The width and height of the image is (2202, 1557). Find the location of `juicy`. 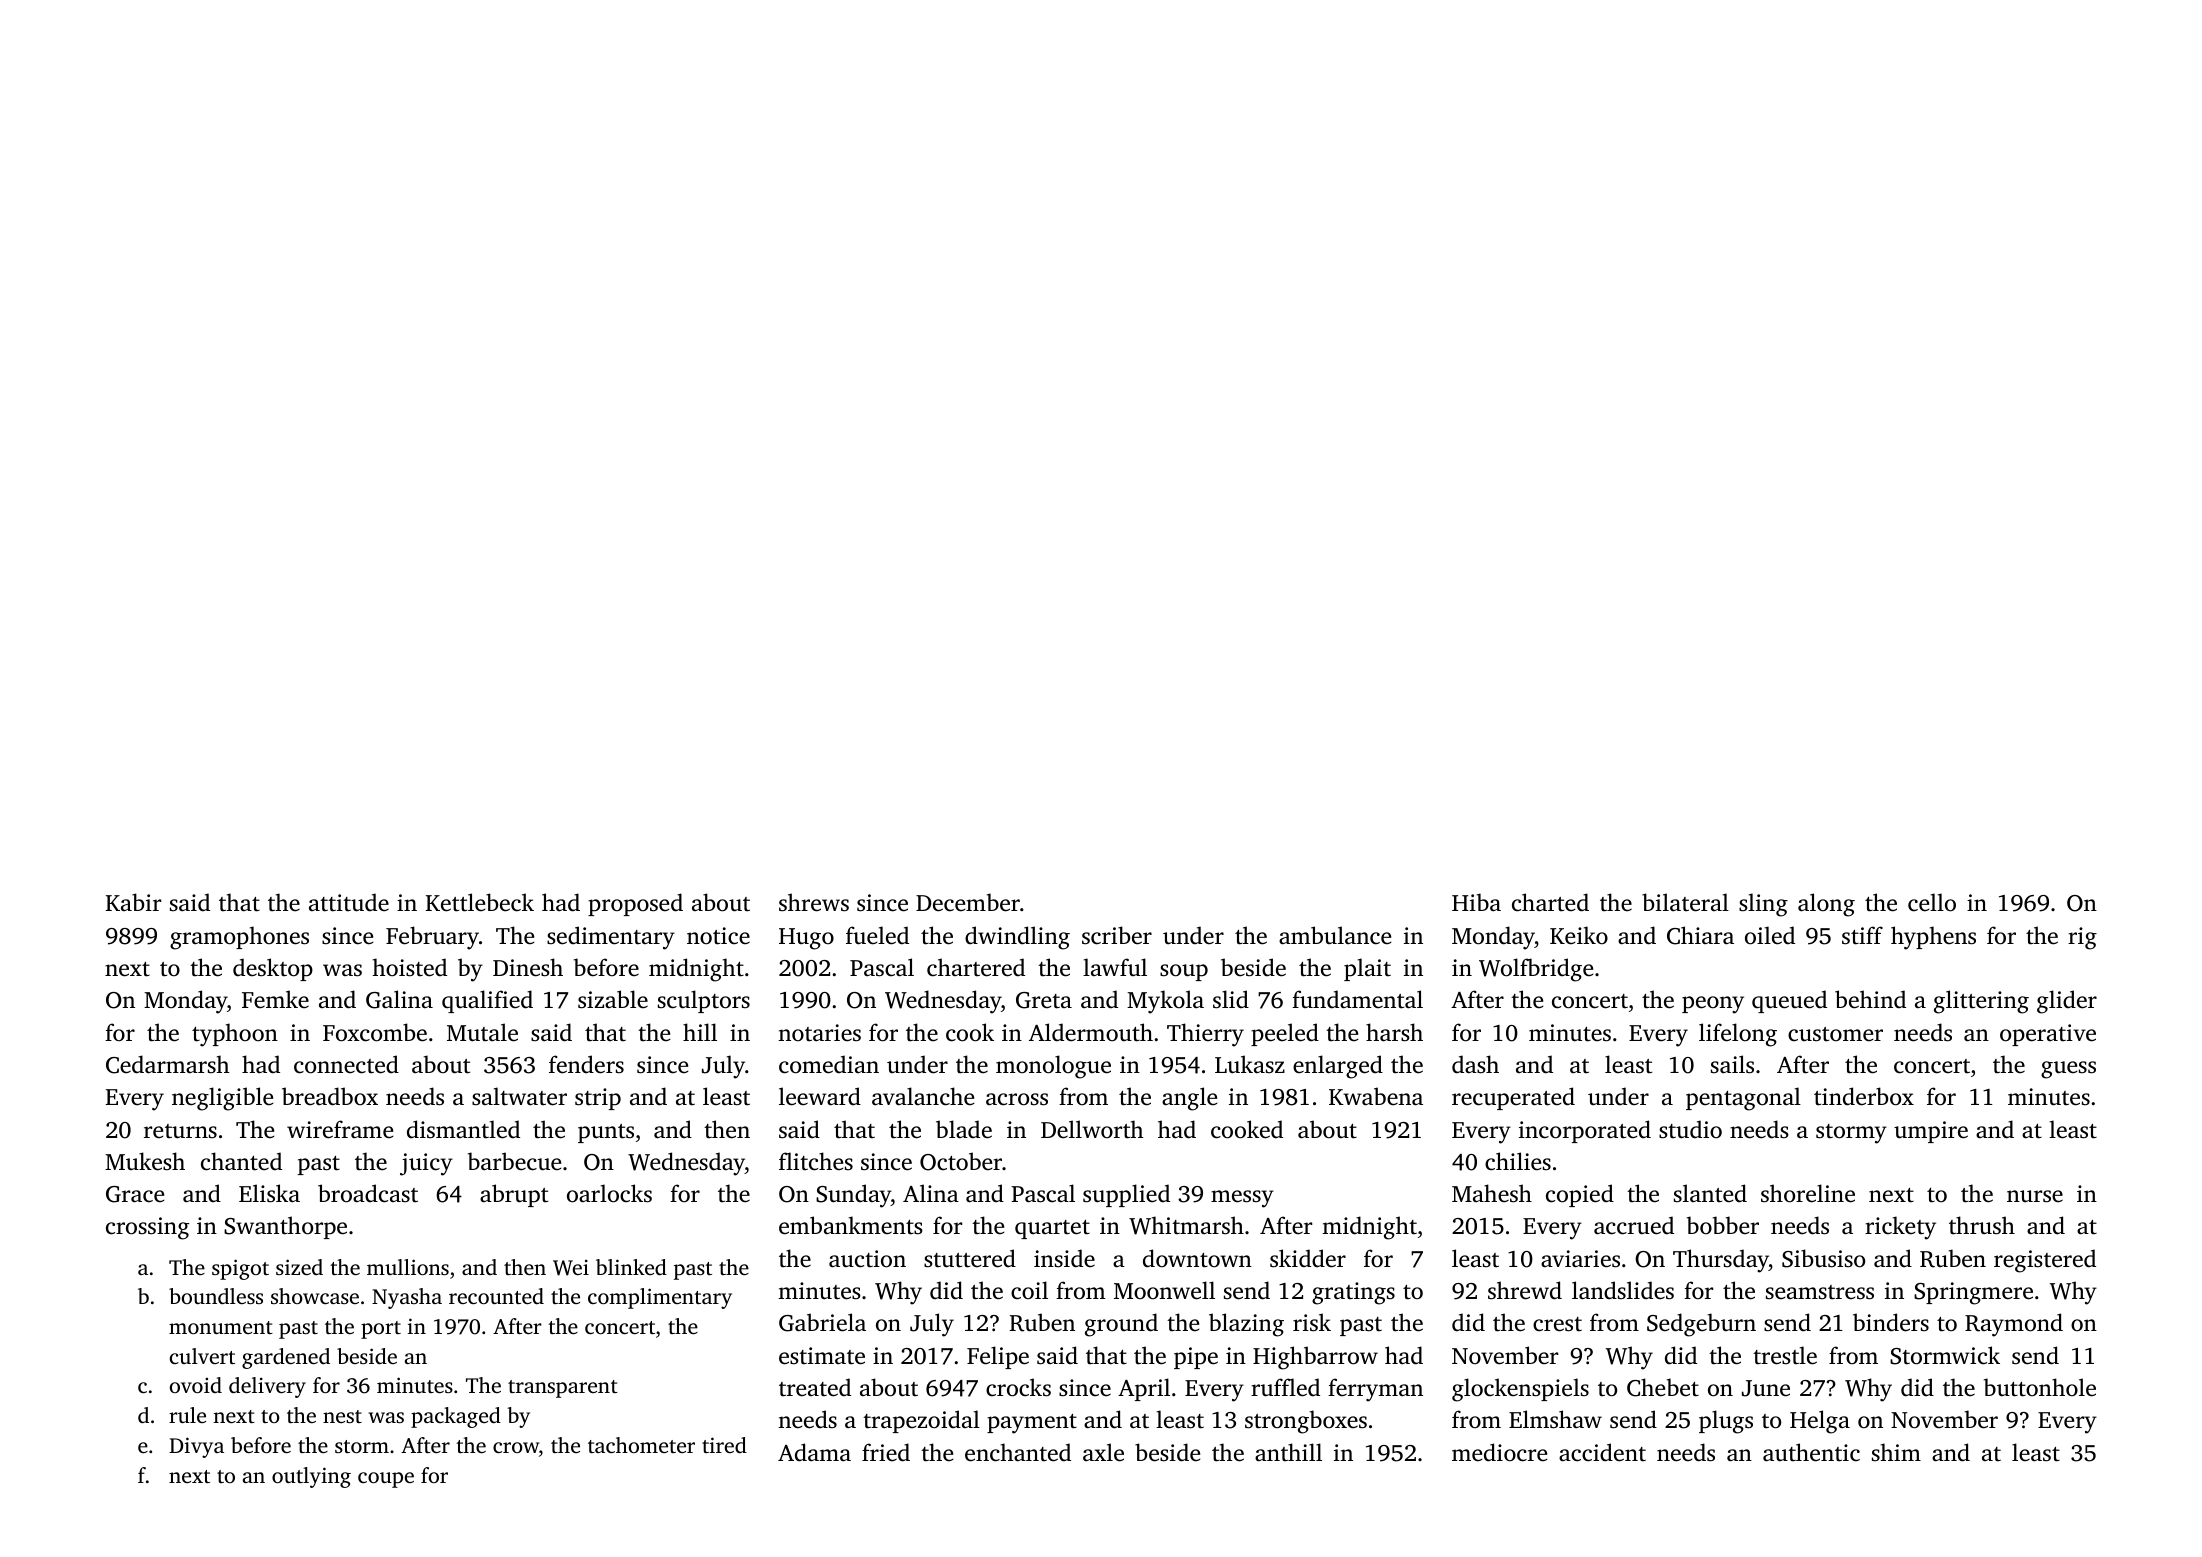

juicy is located at coordinates (426, 1164).
